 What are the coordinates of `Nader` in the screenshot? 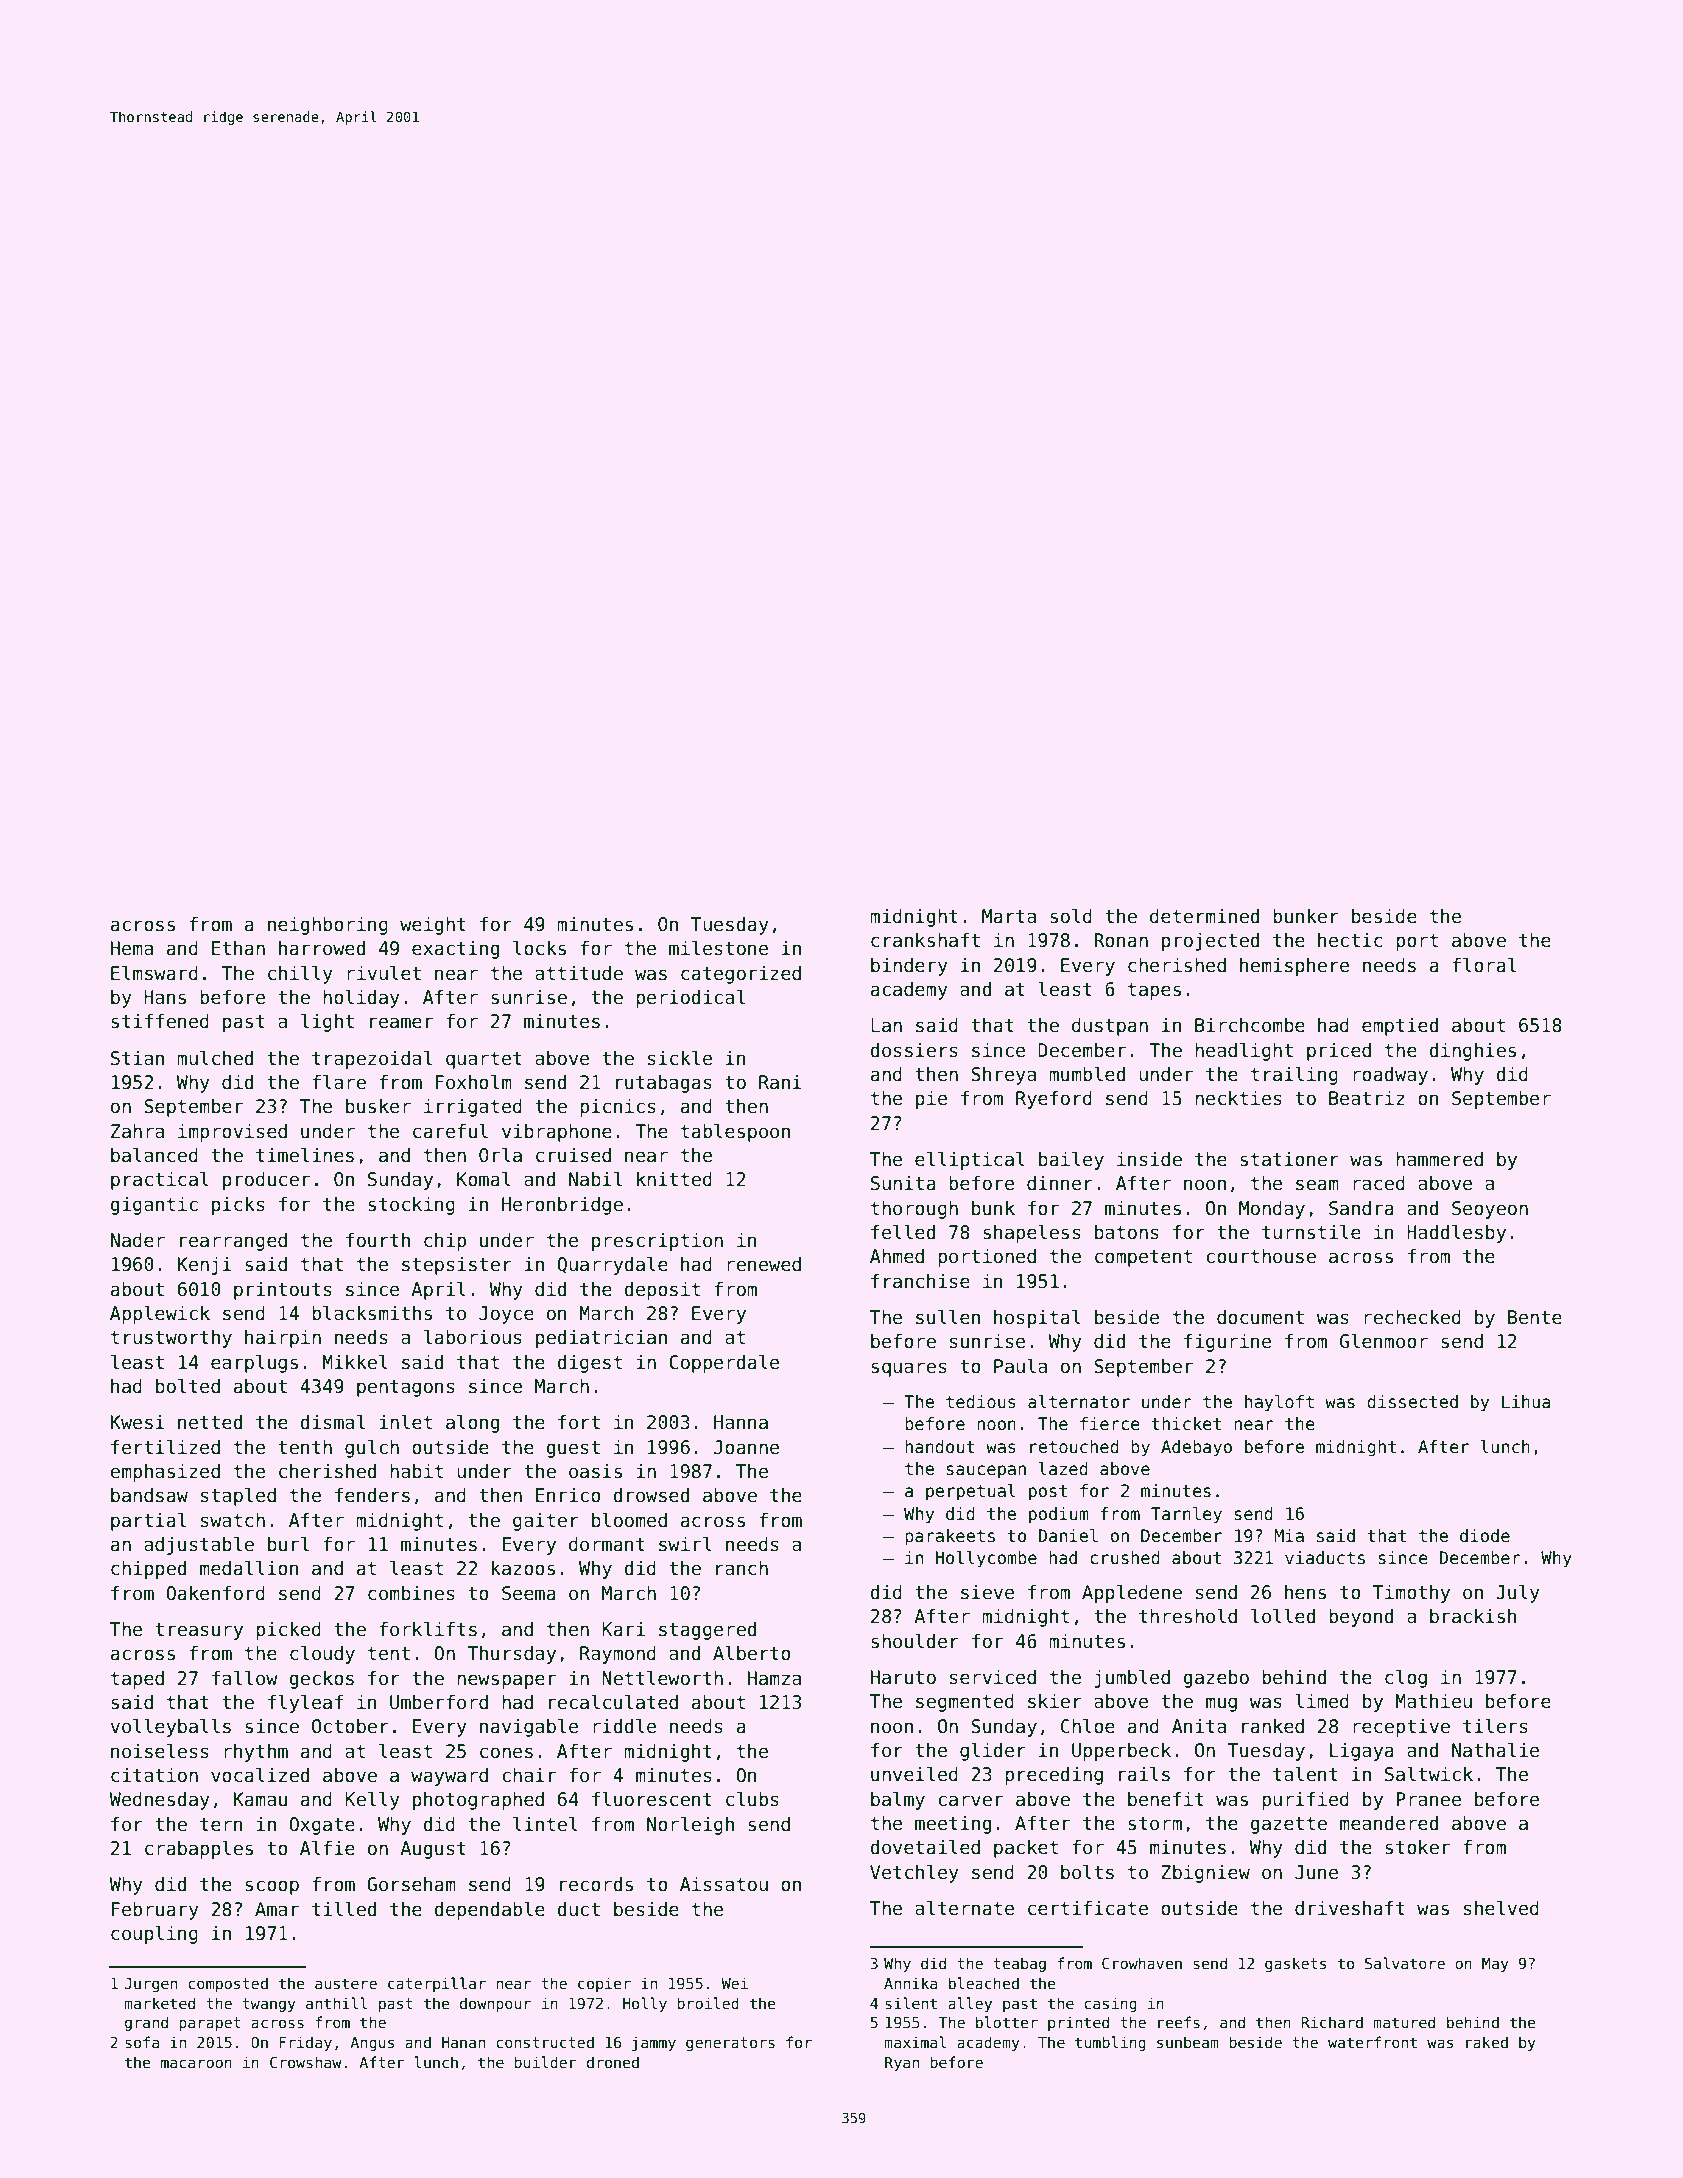 It's located at (138, 1240).
